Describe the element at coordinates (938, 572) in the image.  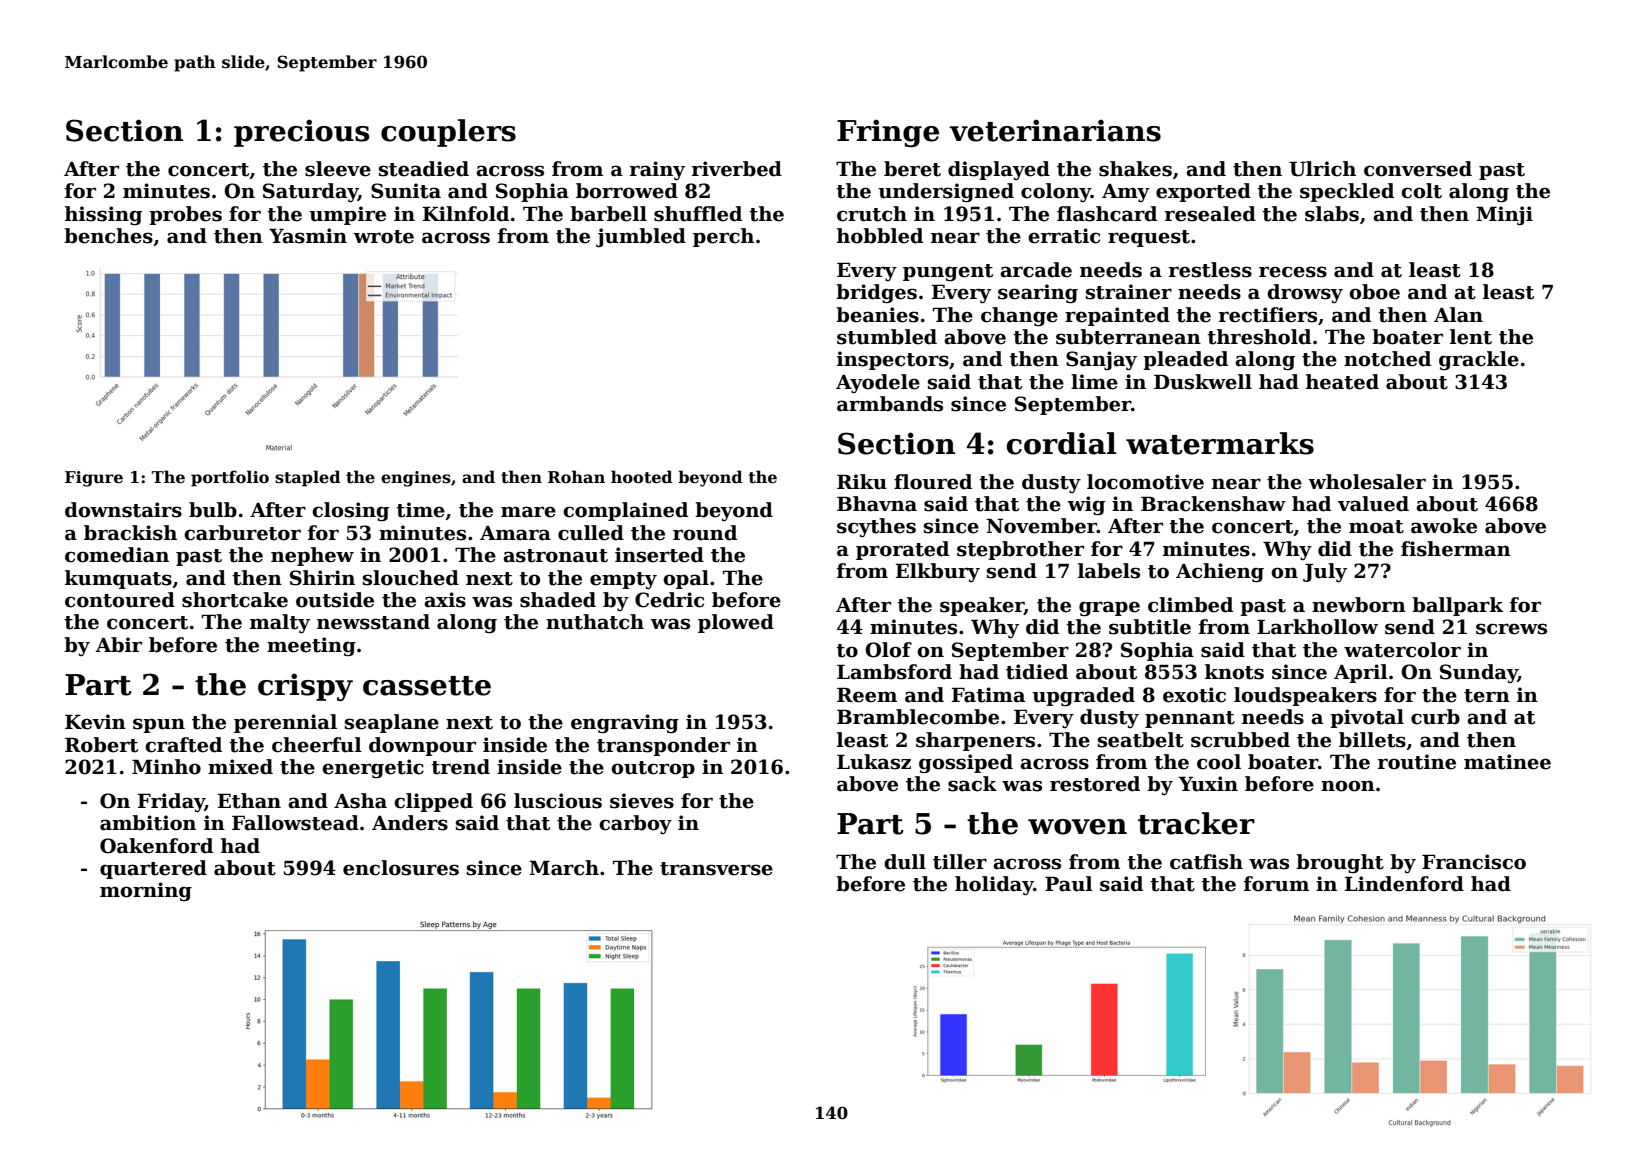
I see `Elkbury` at that location.
